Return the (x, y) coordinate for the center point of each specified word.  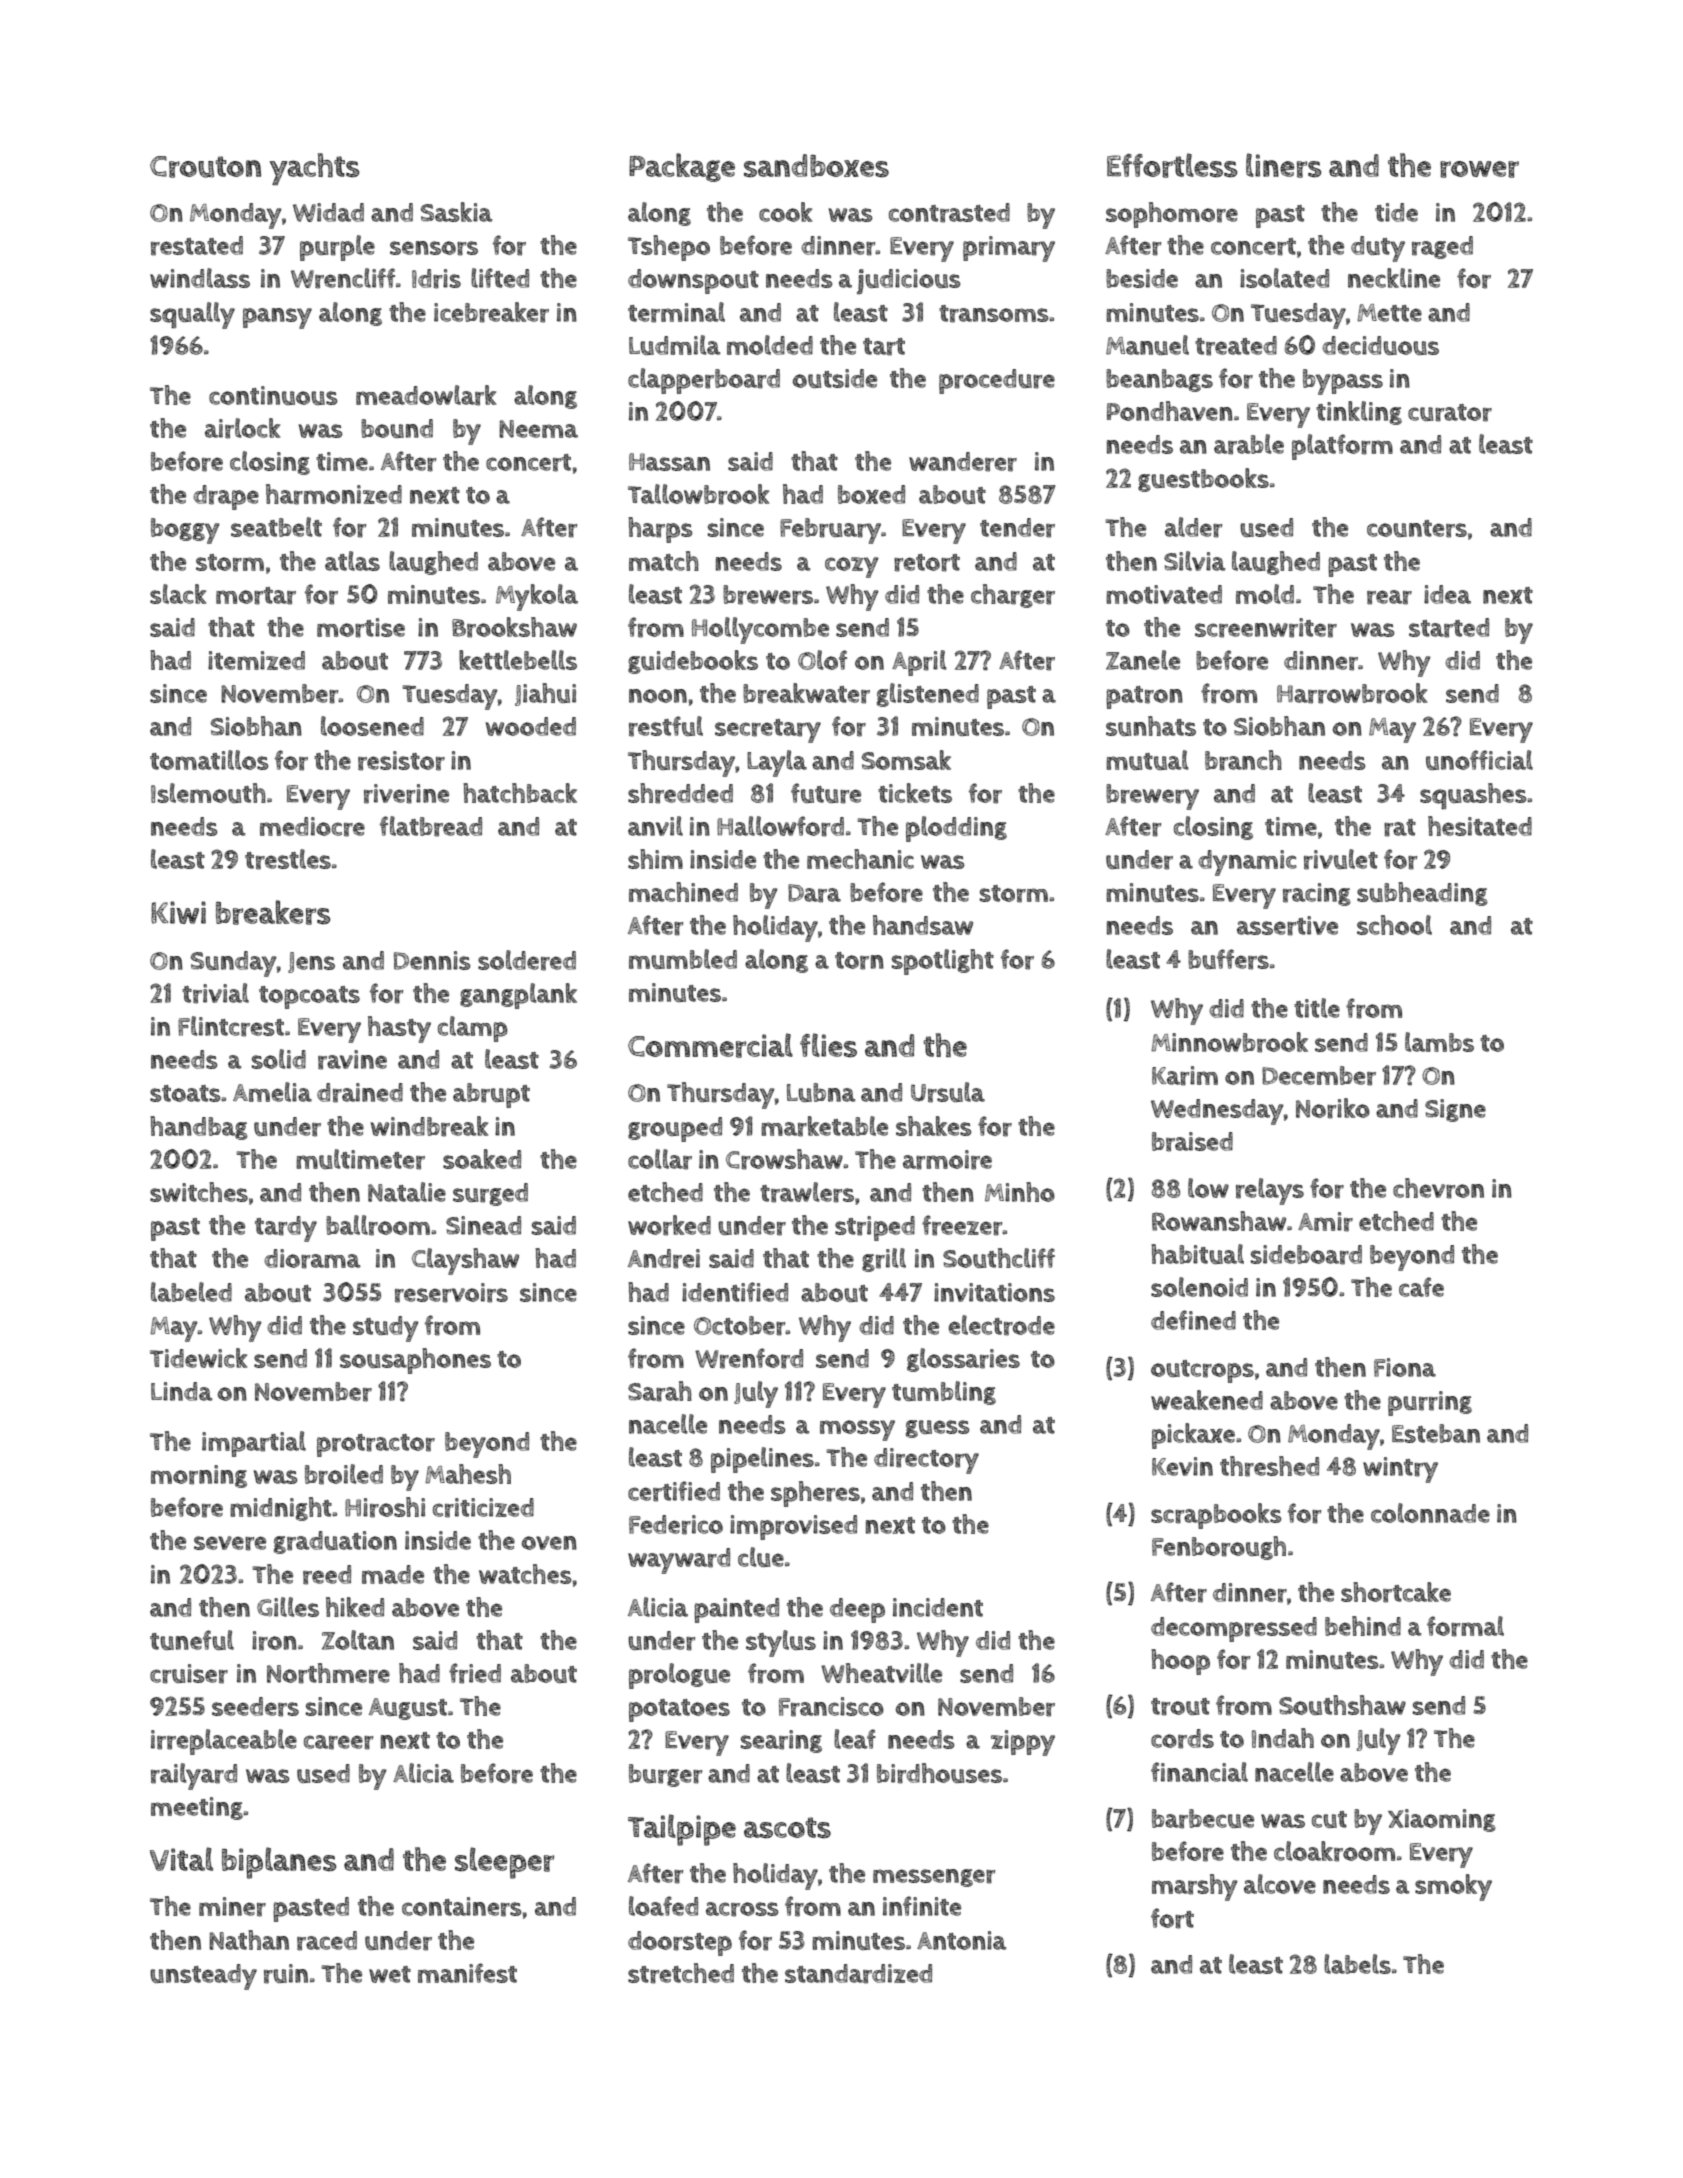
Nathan (249, 1940)
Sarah (660, 1391)
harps (660, 530)
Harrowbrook (1352, 693)
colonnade (1430, 1513)
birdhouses (939, 1773)
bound (397, 428)
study (386, 1329)
